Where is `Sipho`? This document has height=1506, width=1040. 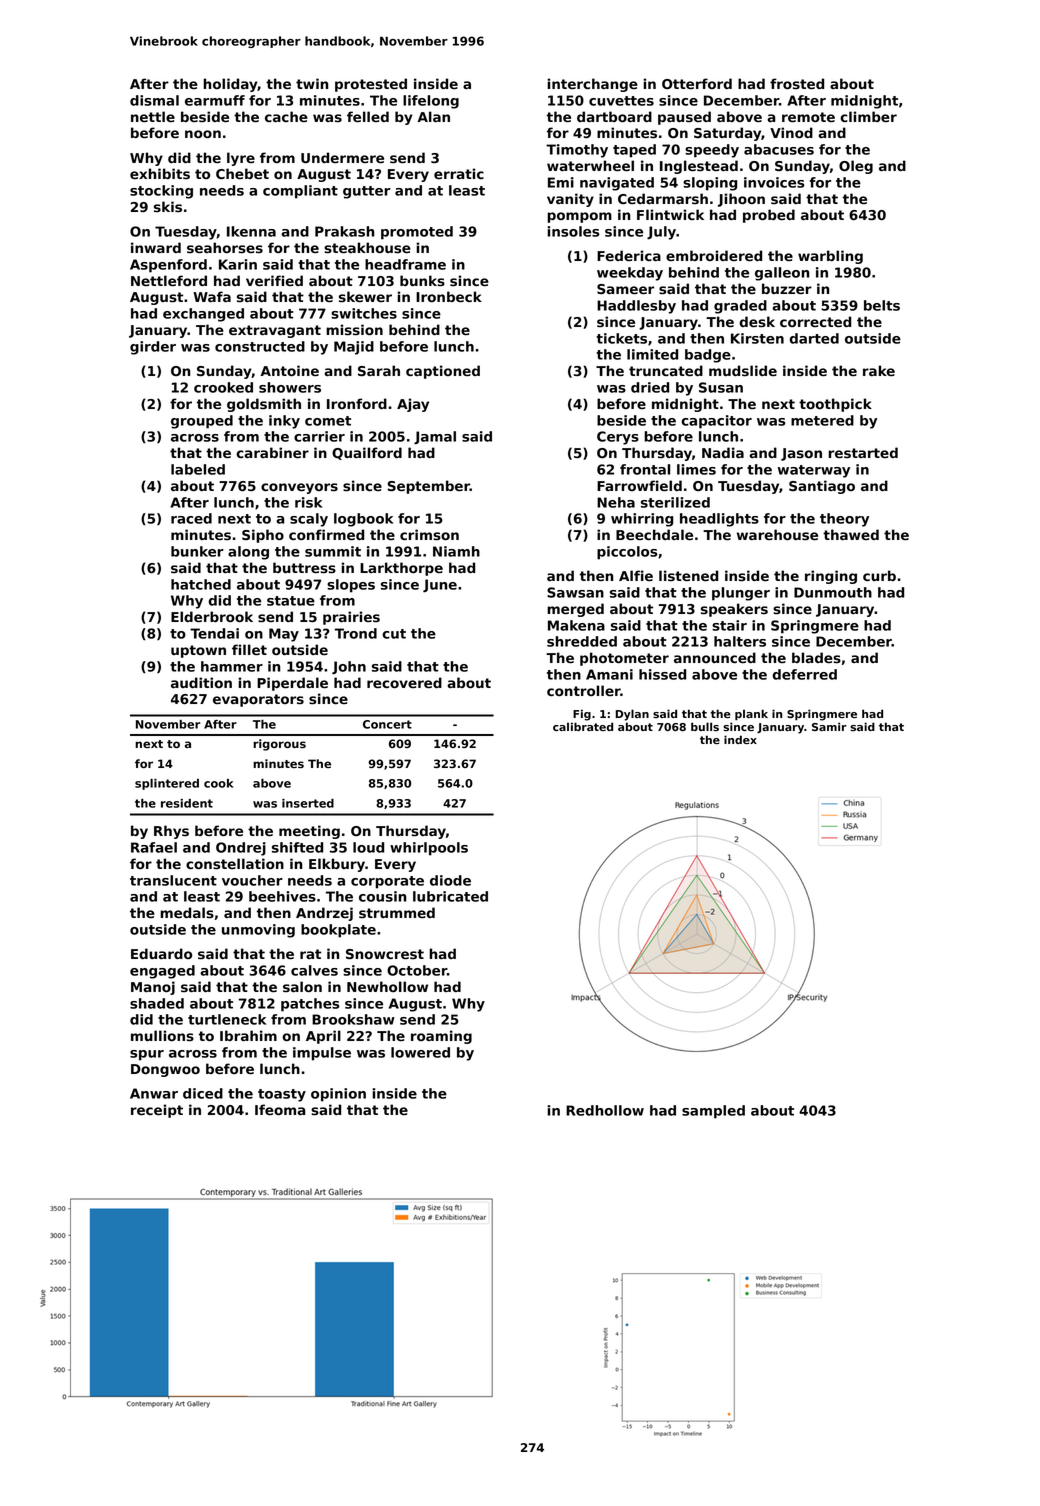
Sipho is located at coordinates (263, 536).
